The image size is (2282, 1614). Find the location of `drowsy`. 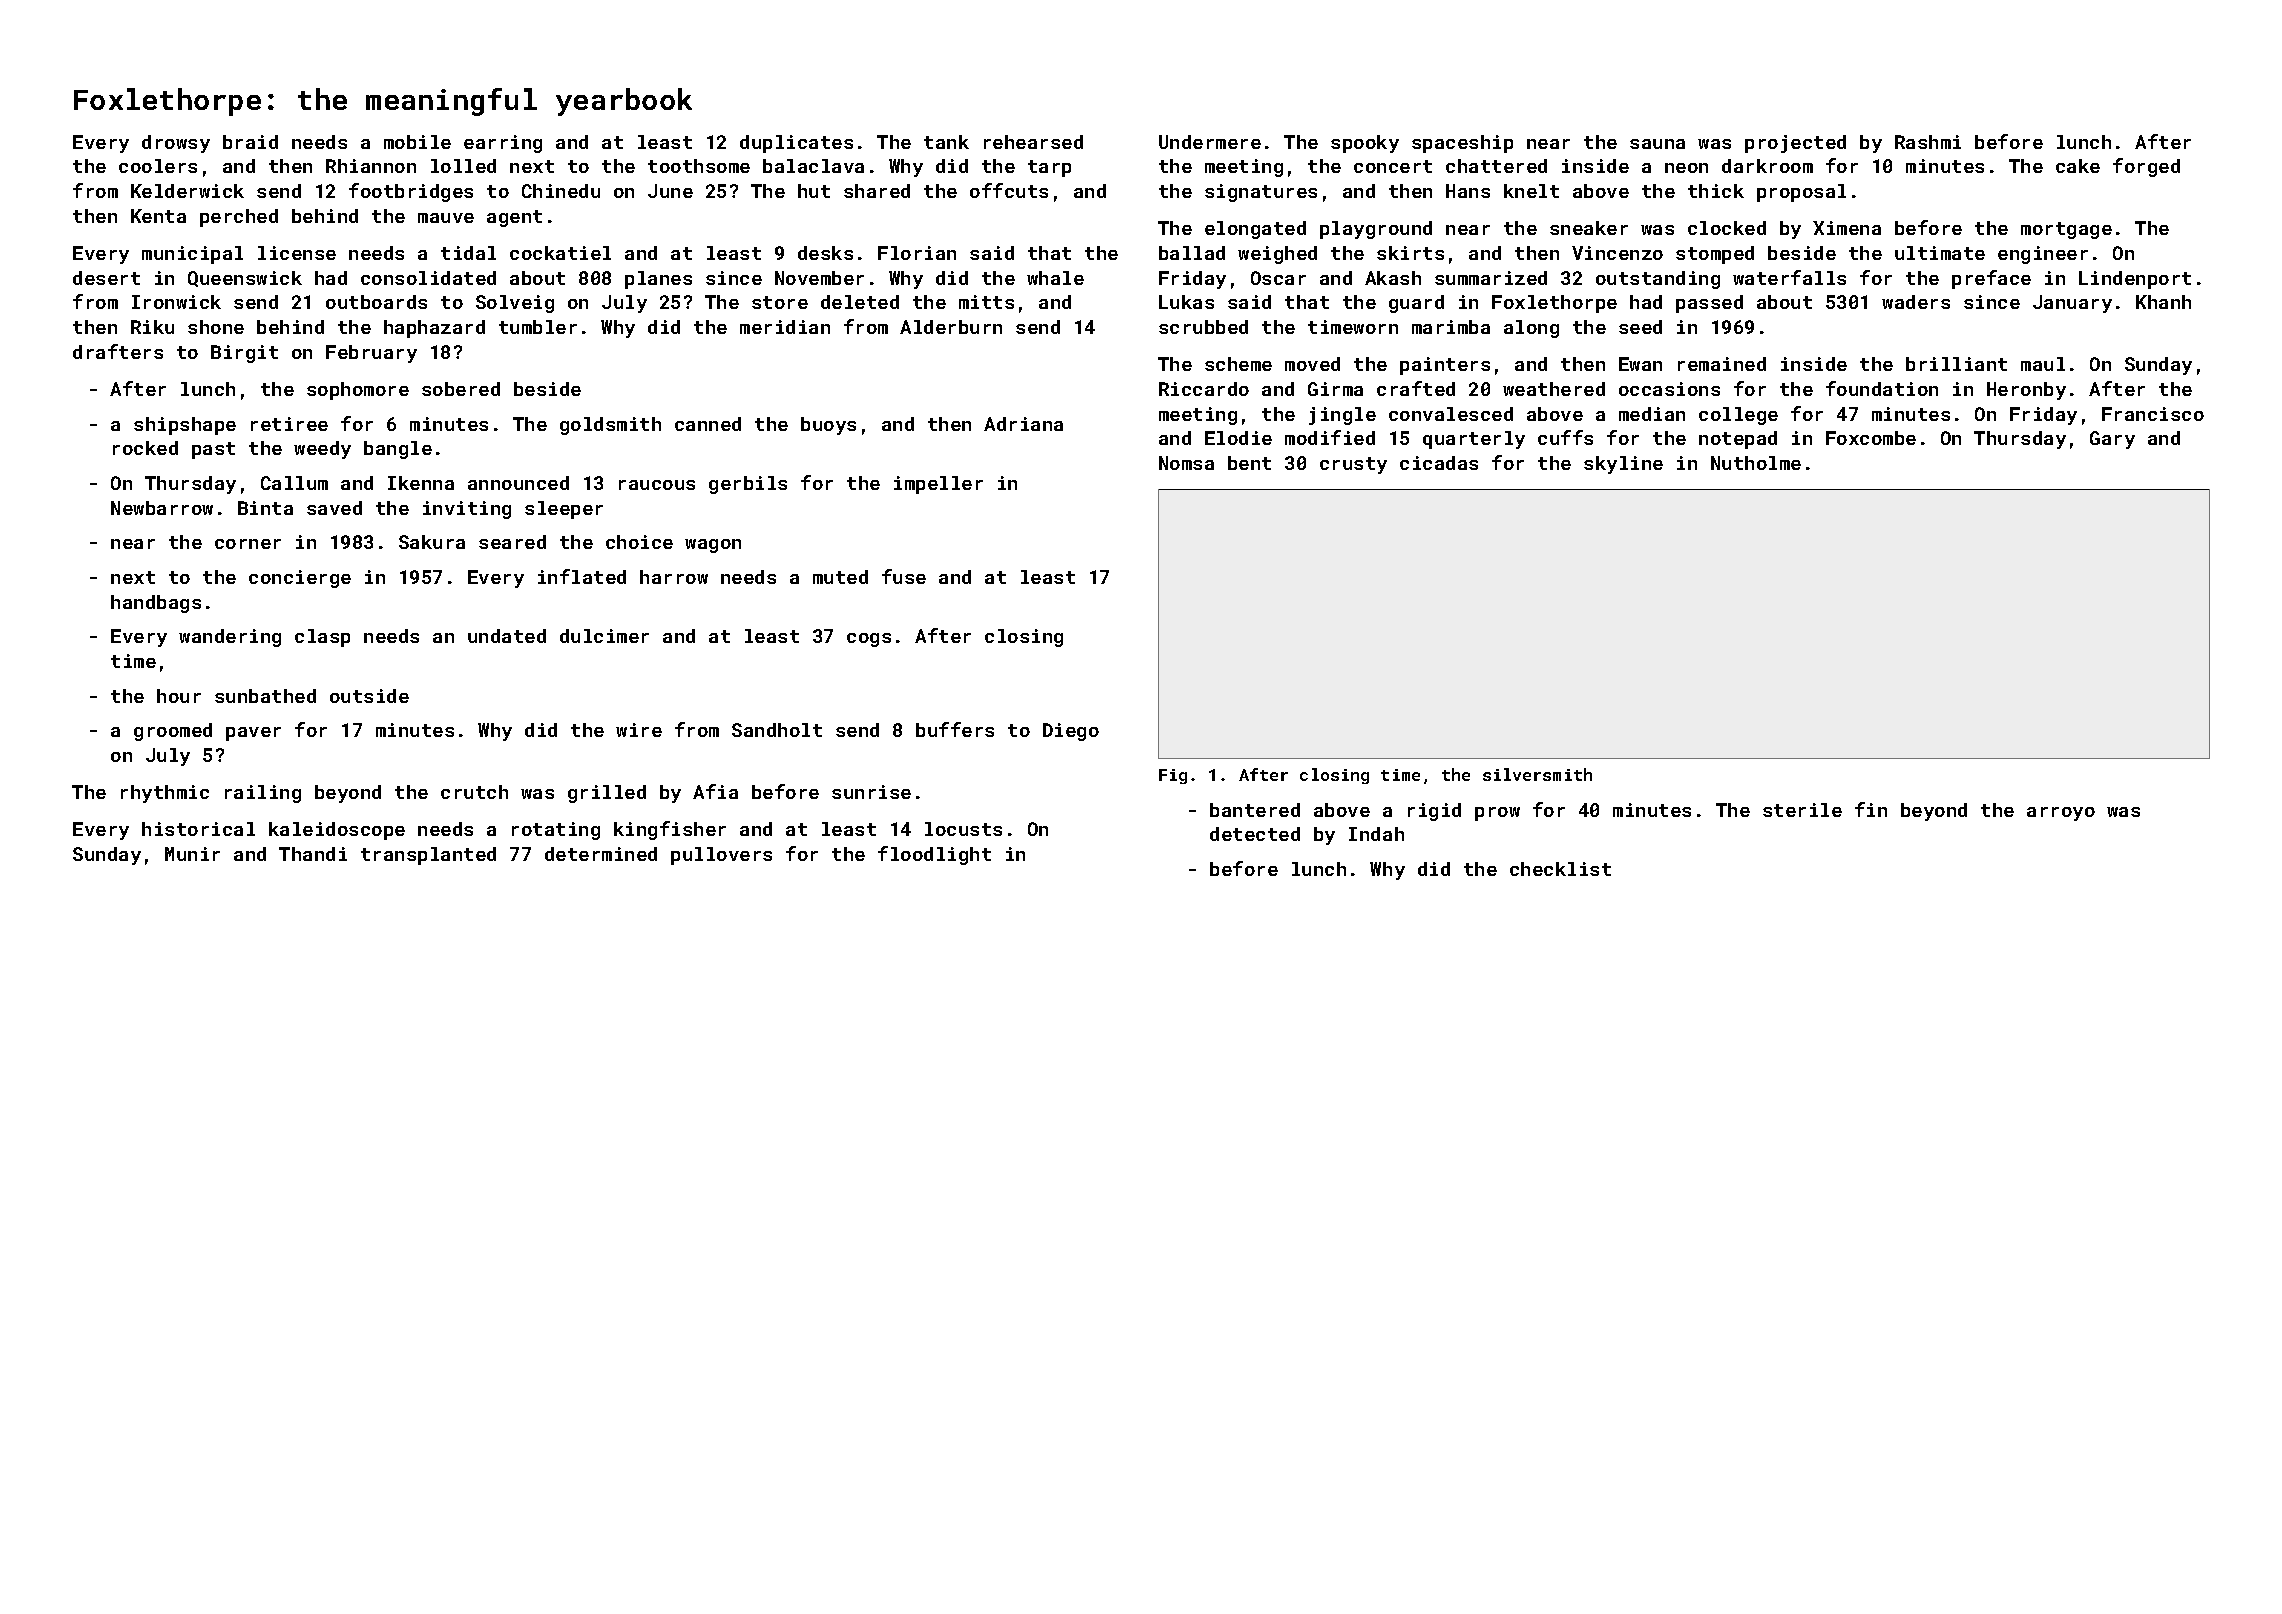

drowsy is located at coordinates (176, 144).
